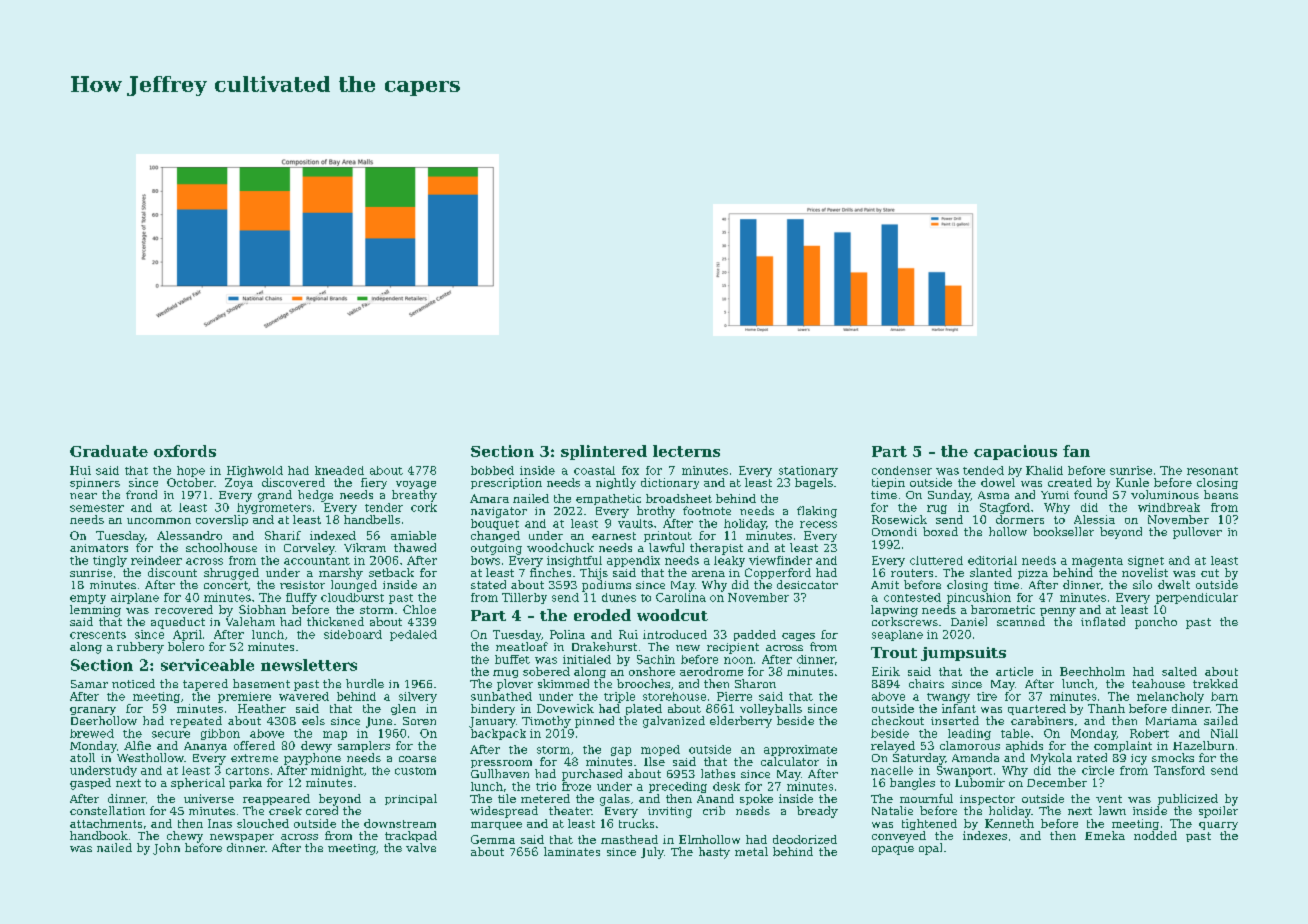 This page has width=1308, height=924. I want to click on lecterns, so click(686, 451).
